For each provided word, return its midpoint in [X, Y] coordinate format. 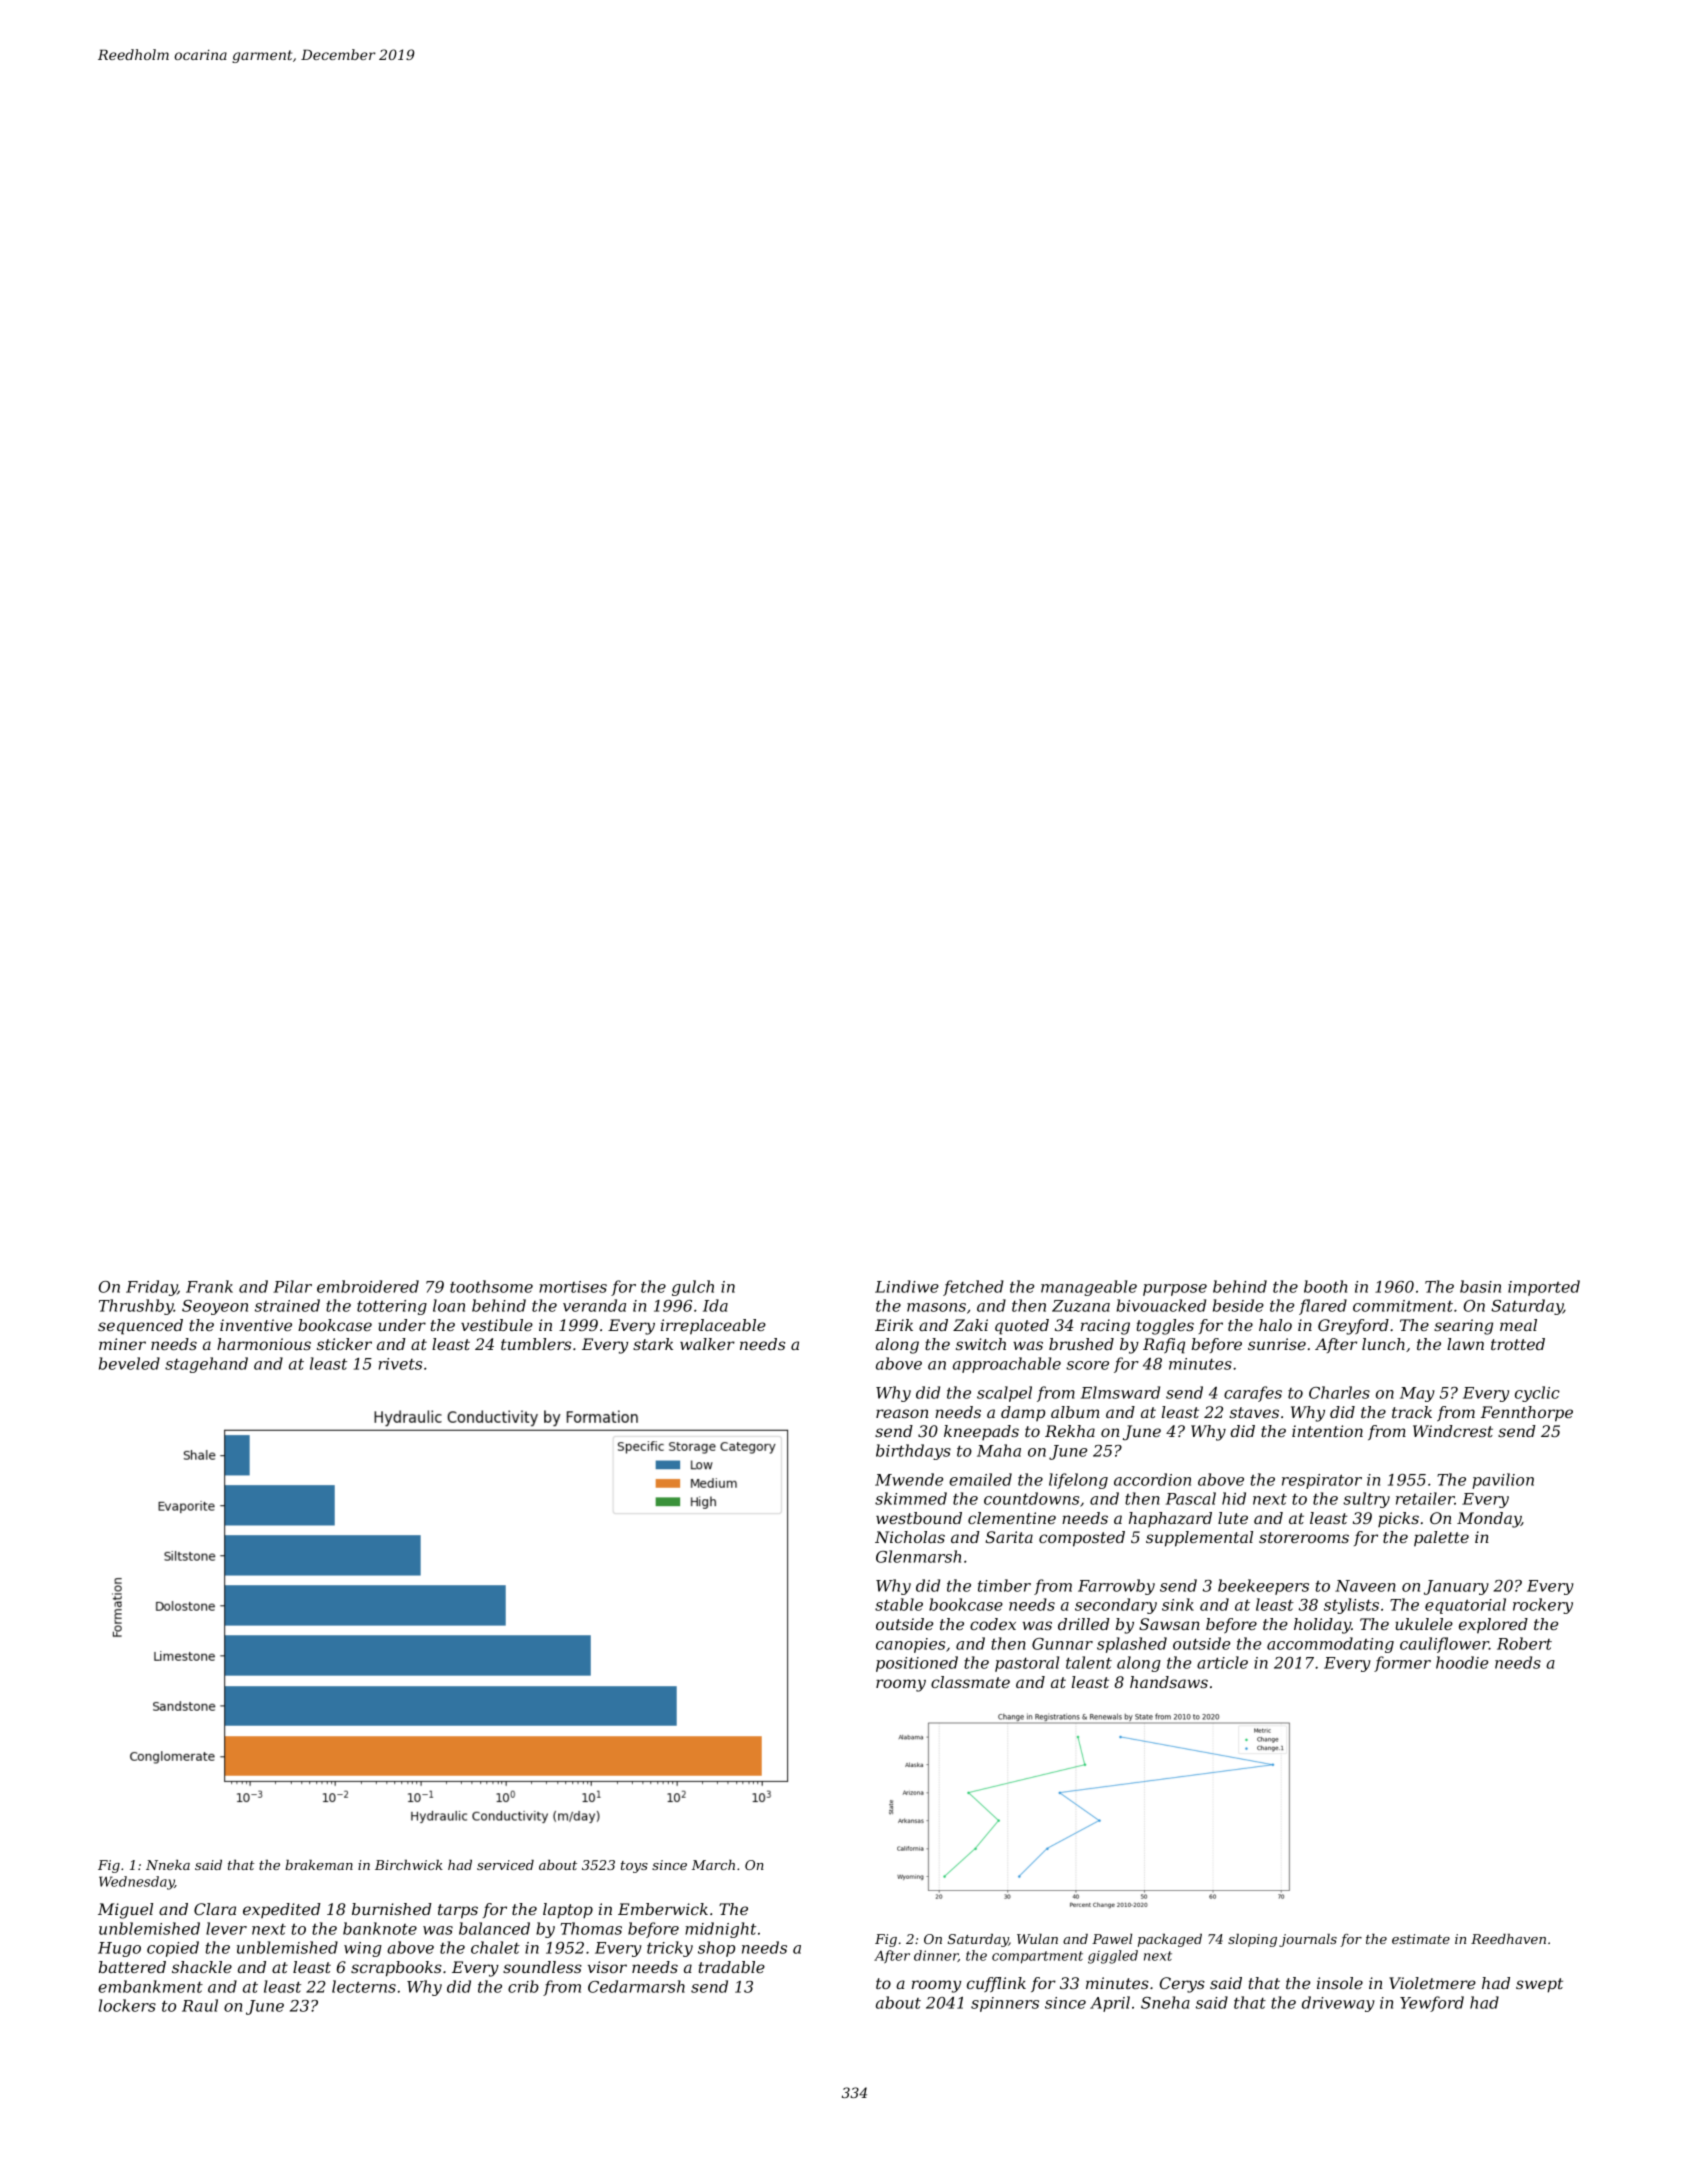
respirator [1322, 1481]
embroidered [368, 1286]
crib [523, 1986]
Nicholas [910, 1537]
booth [1325, 1286]
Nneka [168, 1865]
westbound [919, 1518]
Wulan [1037, 1939]
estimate [1421, 1939]
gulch [693, 1288]
